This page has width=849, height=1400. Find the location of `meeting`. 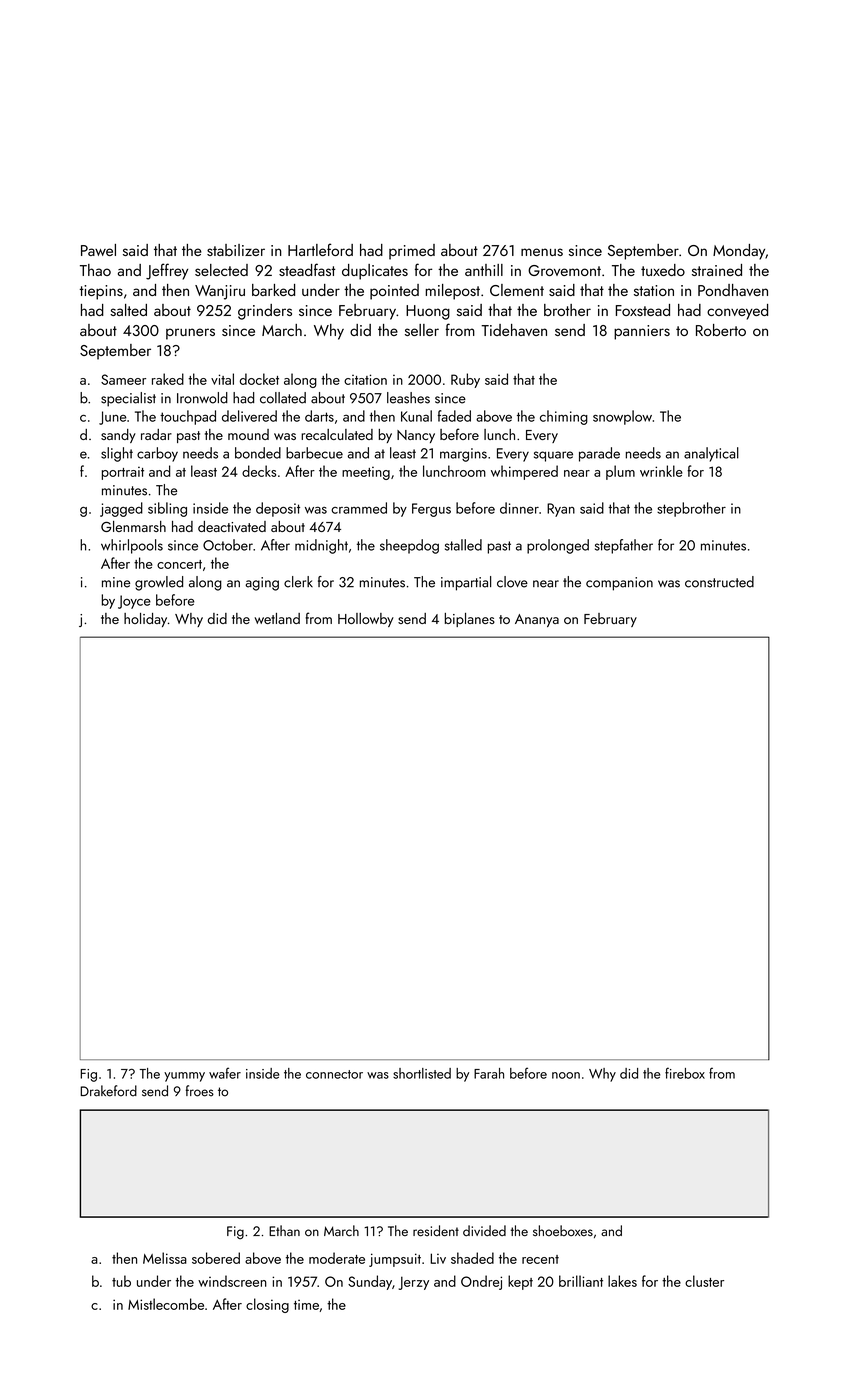

meeting is located at coordinates (366, 473).
